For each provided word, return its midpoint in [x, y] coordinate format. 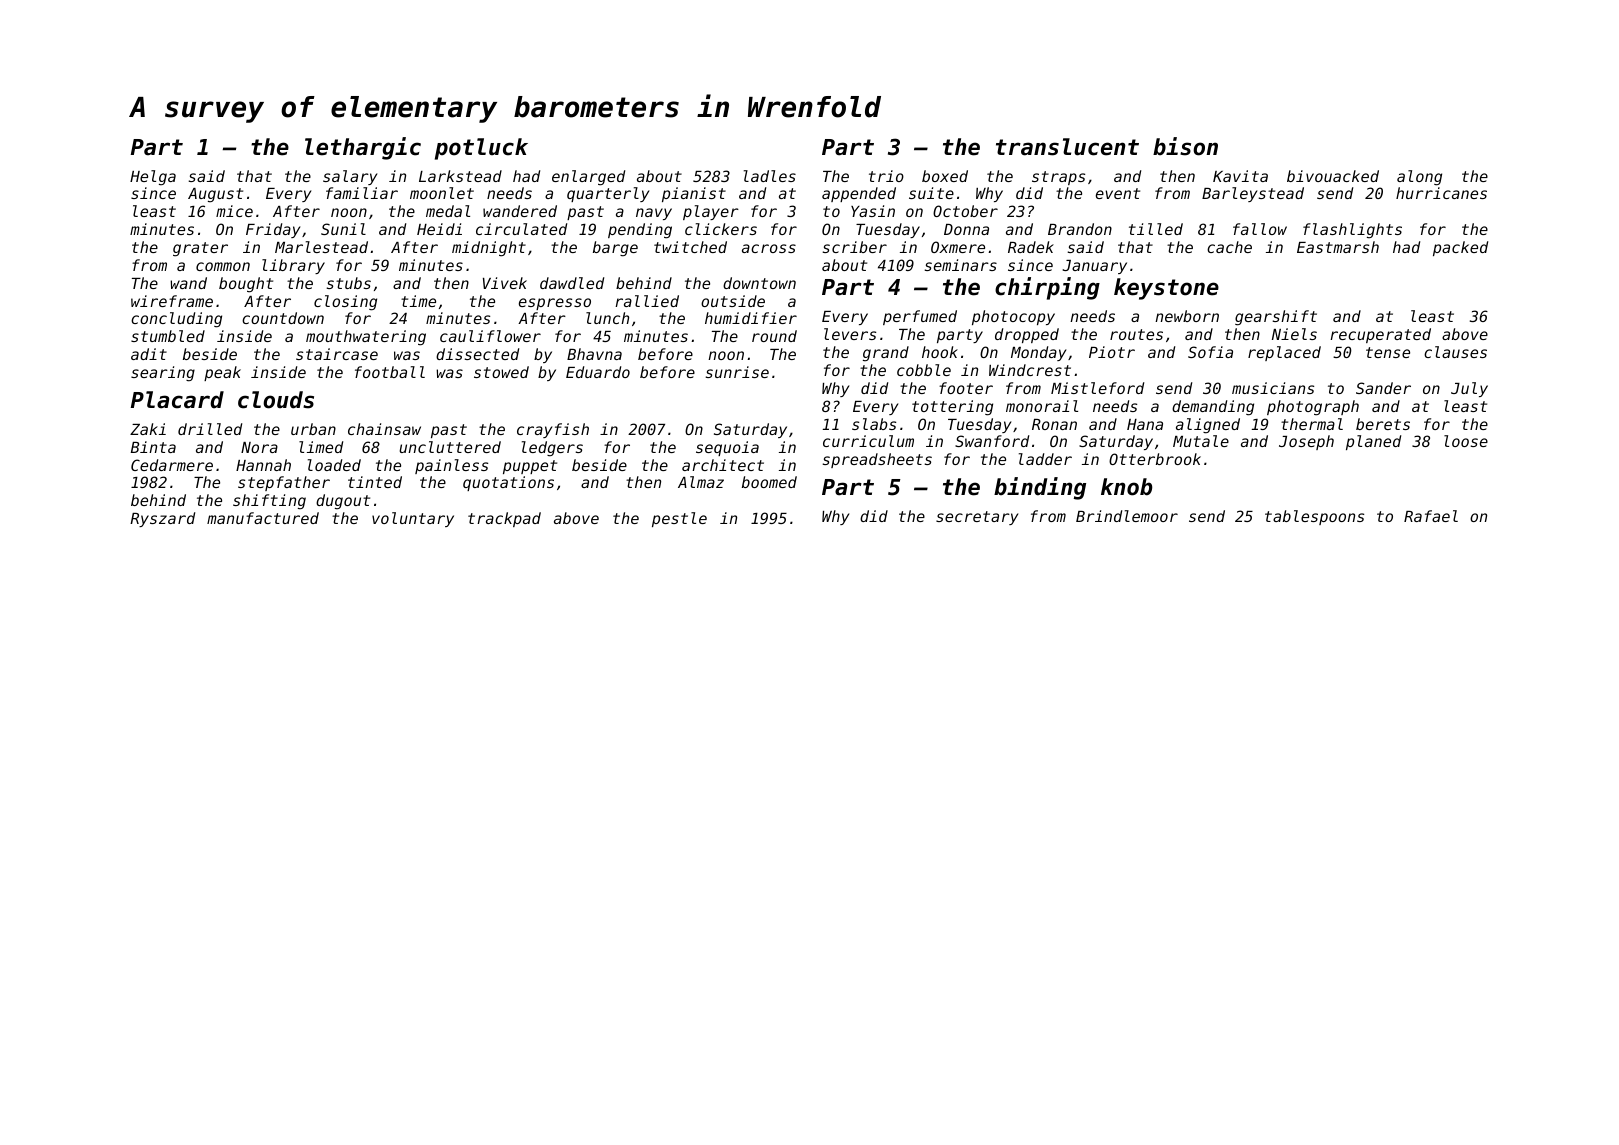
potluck [481, 149]
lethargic [363, 148]
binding [1040, 488]
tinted [375, 482]
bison [1185, 146]
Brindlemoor [1127, 516]
